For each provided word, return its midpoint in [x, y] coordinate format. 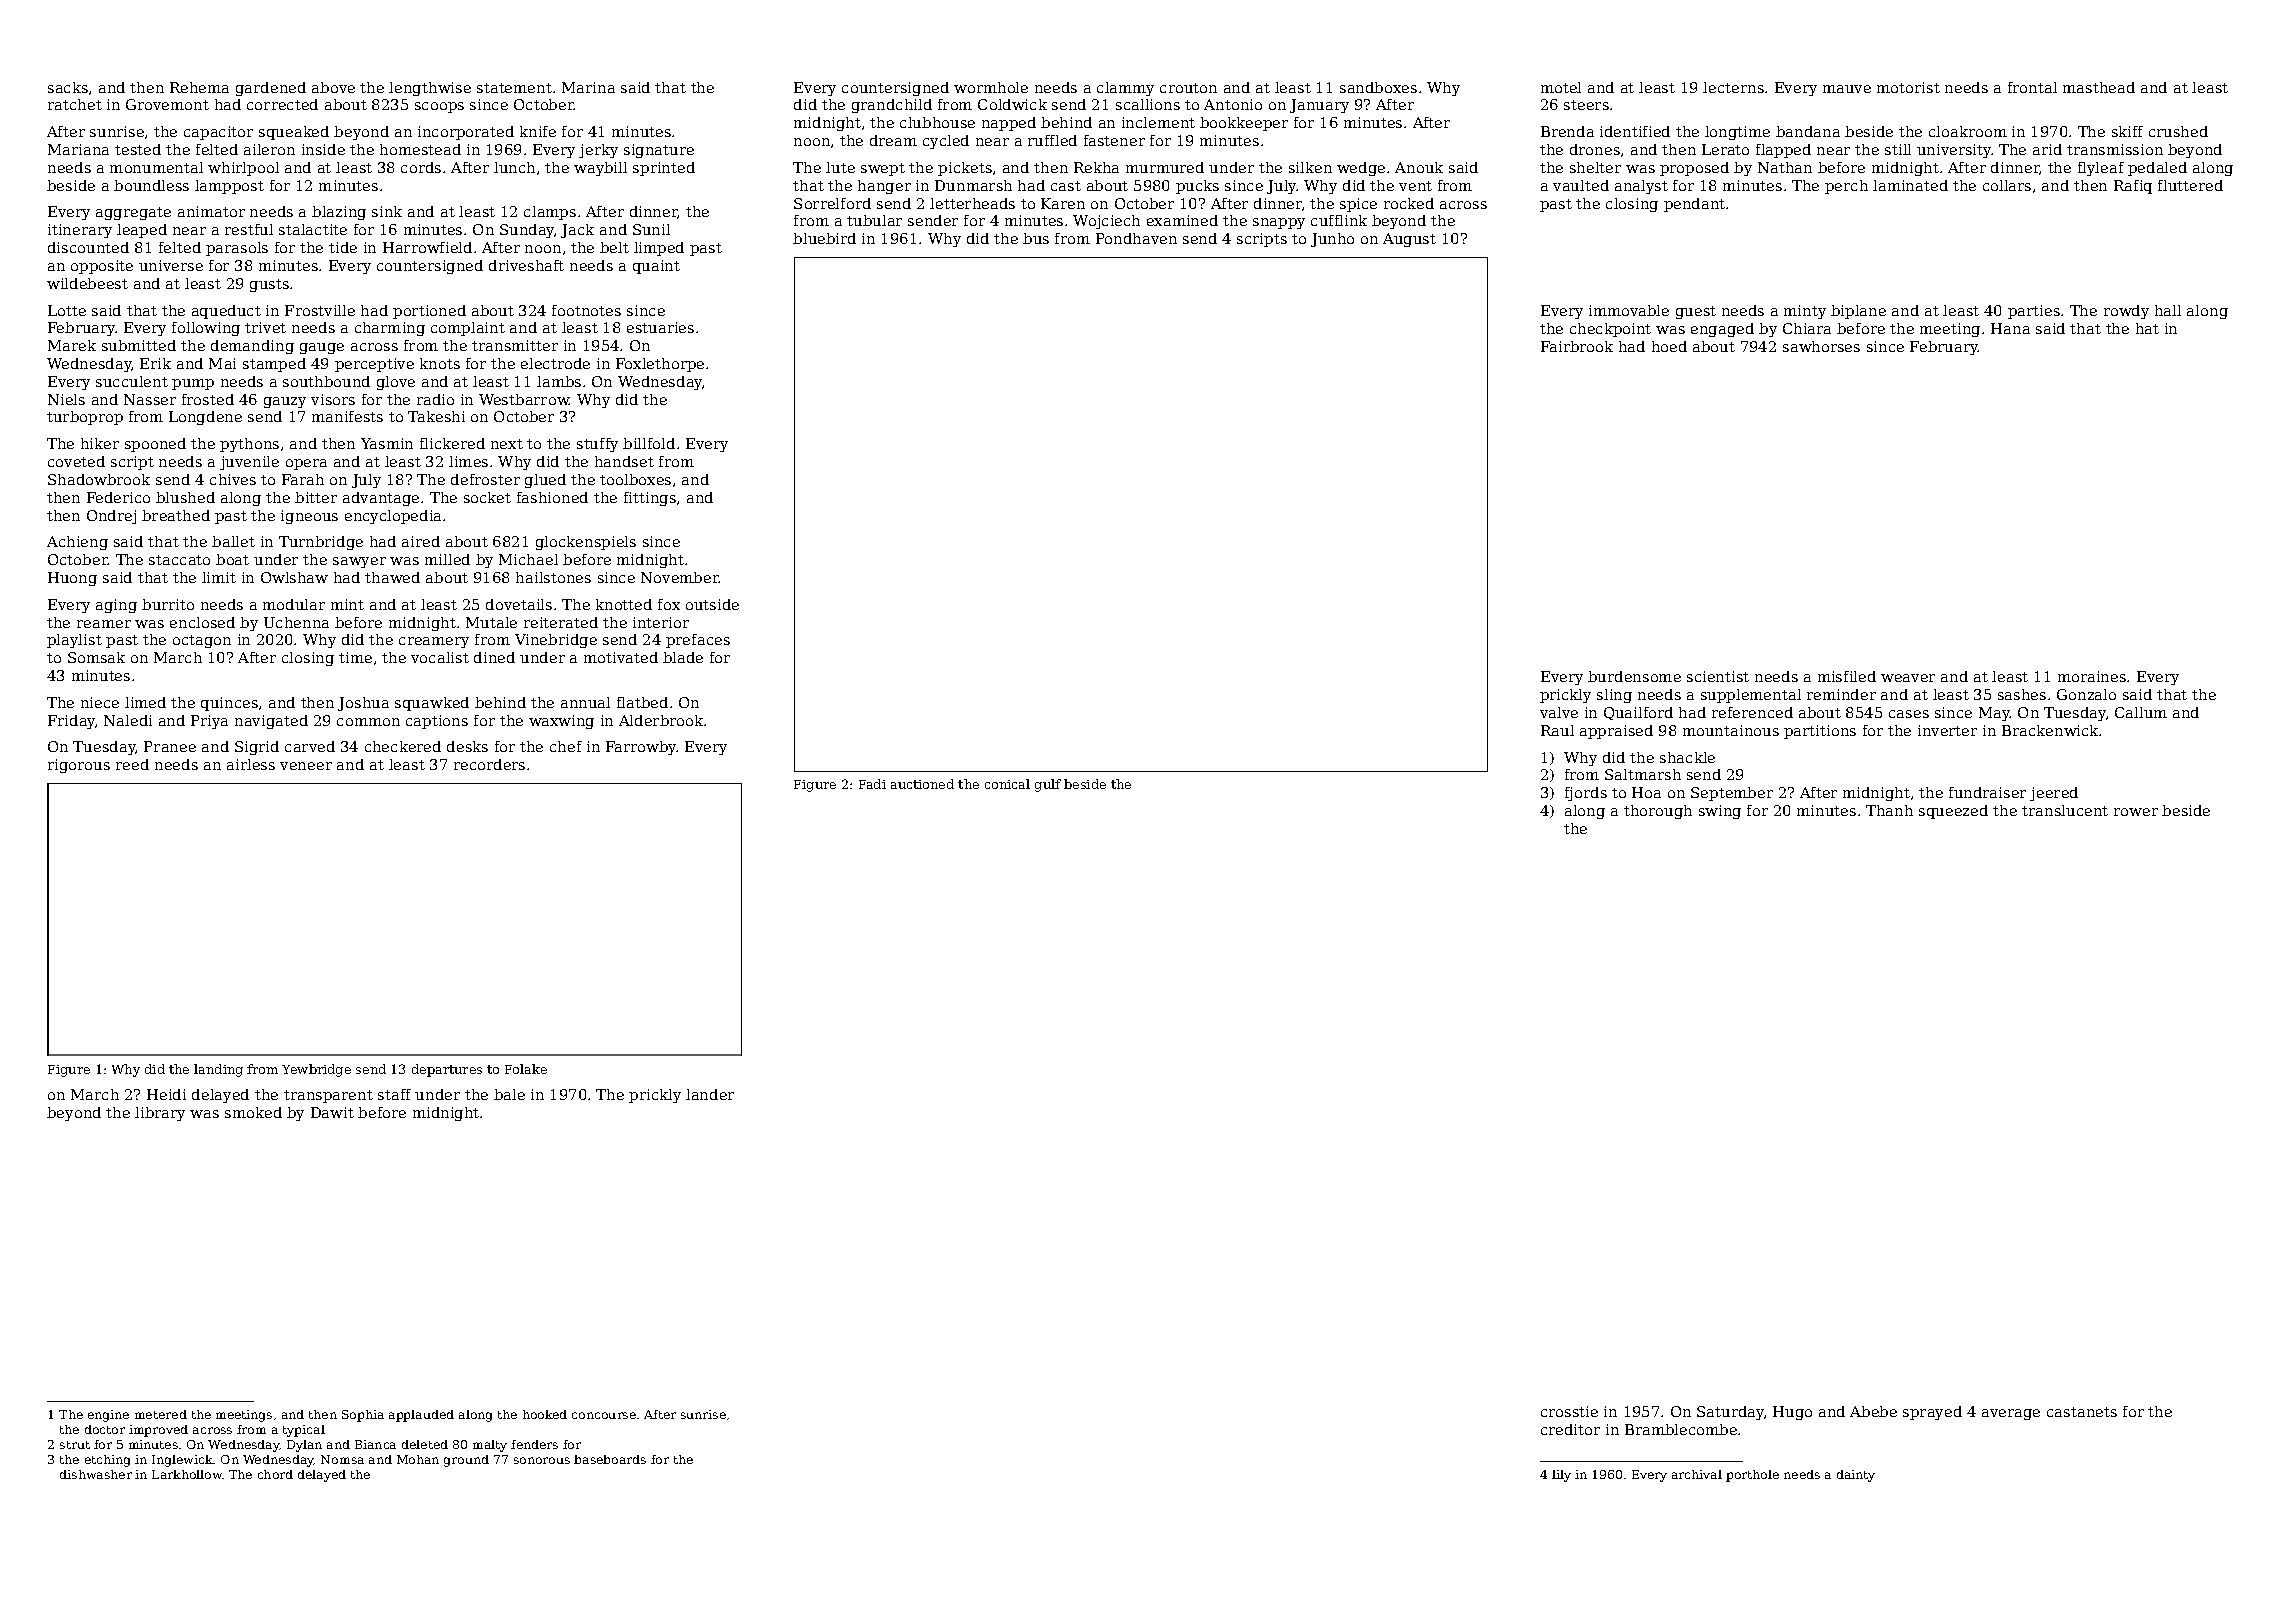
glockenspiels [586, 543]
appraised [1616, 732]
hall [2168, 310]
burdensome [1634, 676]
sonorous [542, 1460]
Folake [526, 1069]
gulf [1048, 785]
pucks [1197, 187]
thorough [1658, 812]
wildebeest [87, 283]
